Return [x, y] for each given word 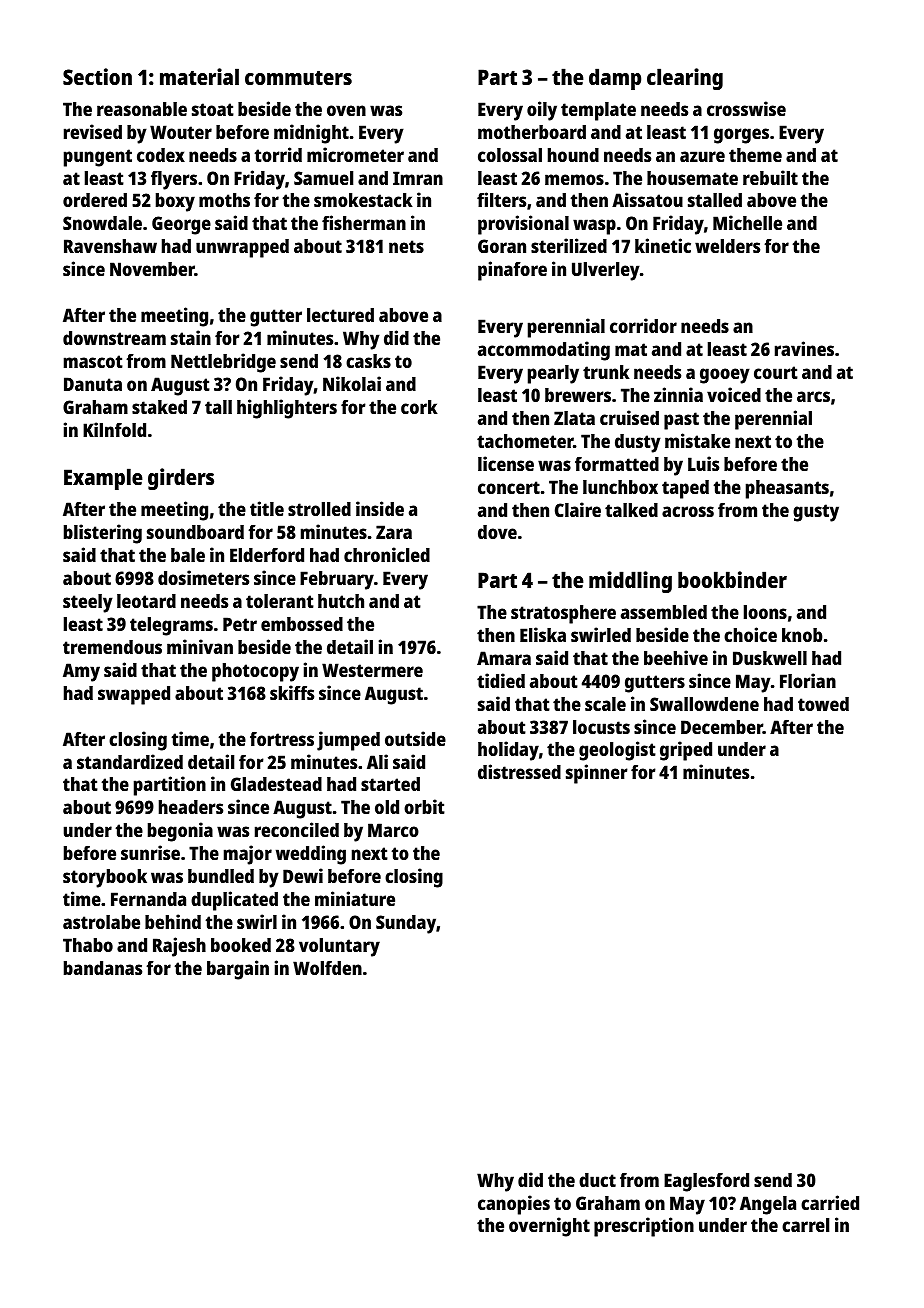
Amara [504, 658]
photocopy [255, 672]
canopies [514, 1205]
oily [542, 111]
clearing [685, 79]
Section [97, 76]
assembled [664, 612]
